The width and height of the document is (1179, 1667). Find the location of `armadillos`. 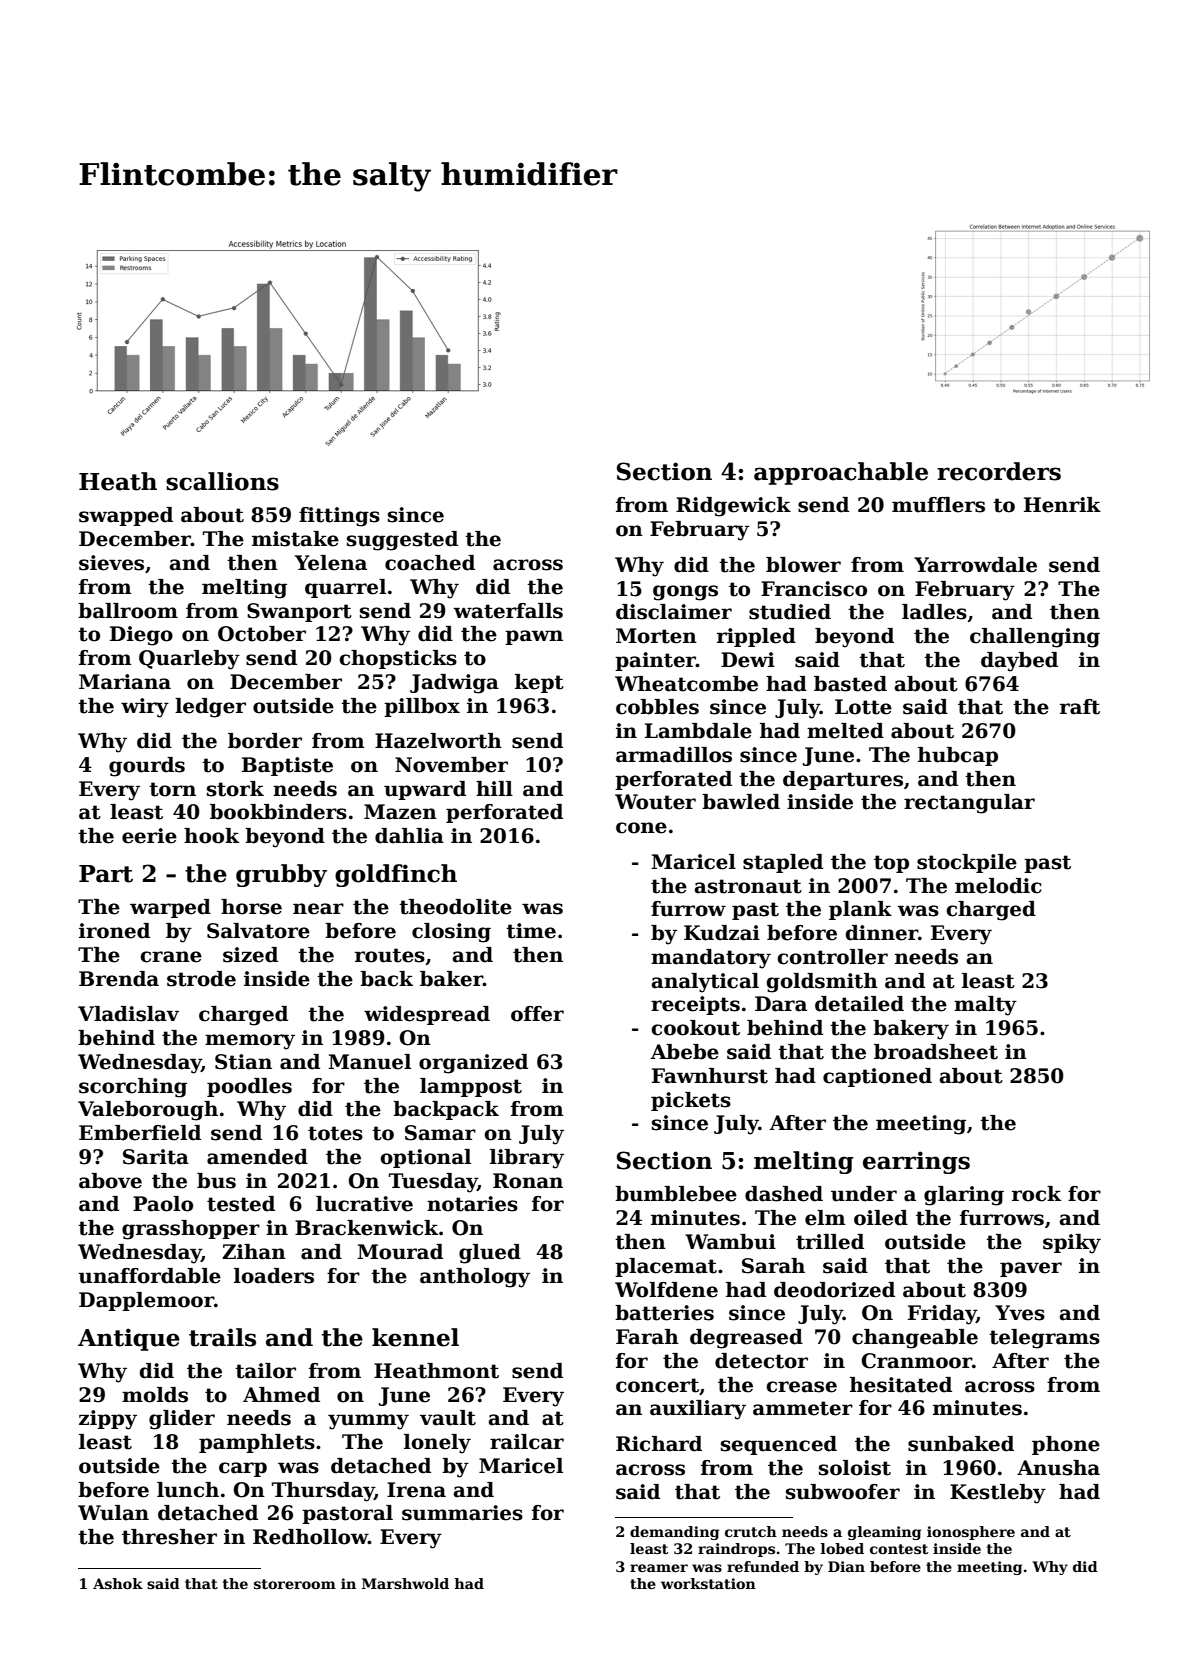

armadillos is located at coordinates (674, 755).
